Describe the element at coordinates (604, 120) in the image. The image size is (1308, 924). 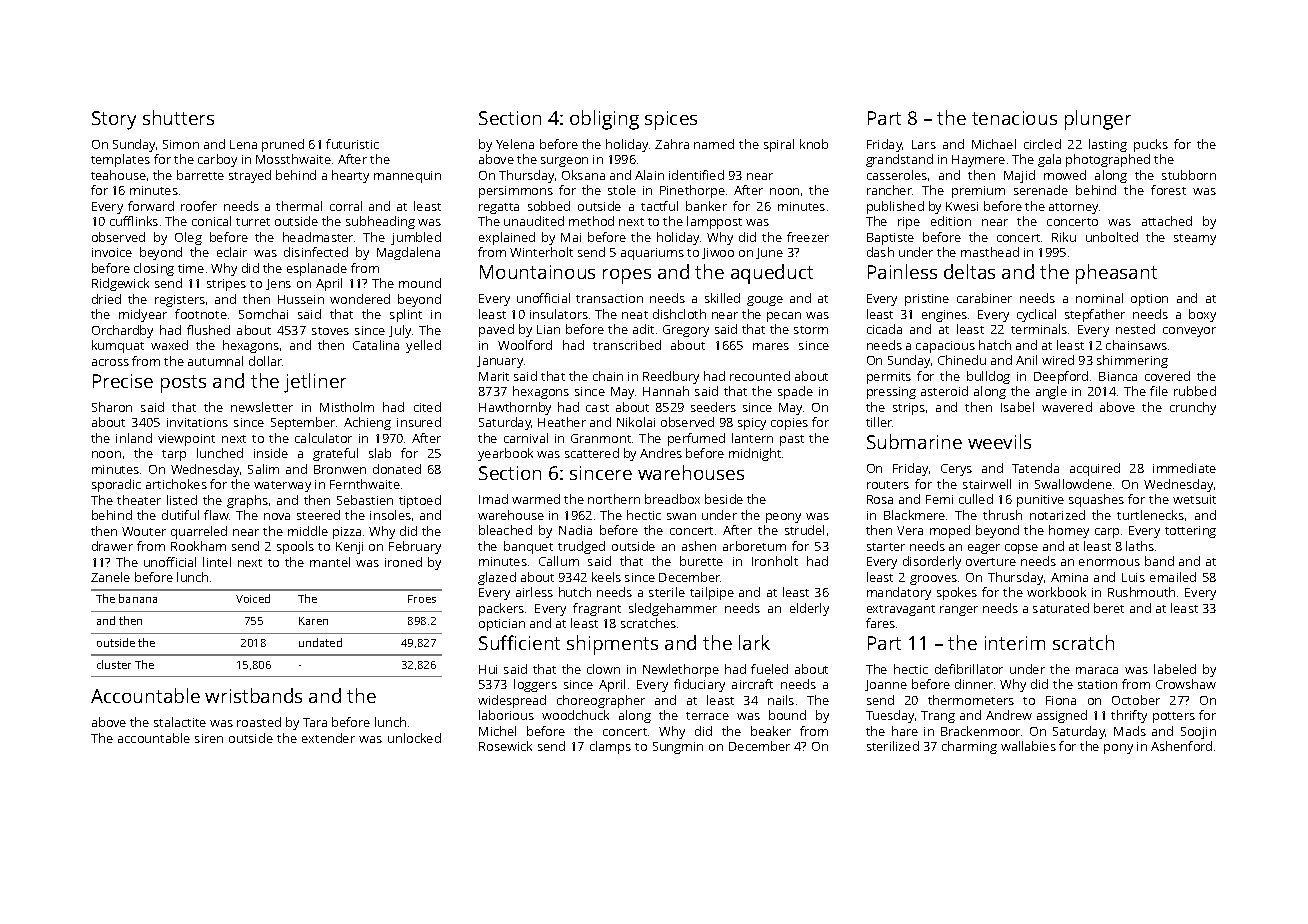
I see `obliging` at that location.
